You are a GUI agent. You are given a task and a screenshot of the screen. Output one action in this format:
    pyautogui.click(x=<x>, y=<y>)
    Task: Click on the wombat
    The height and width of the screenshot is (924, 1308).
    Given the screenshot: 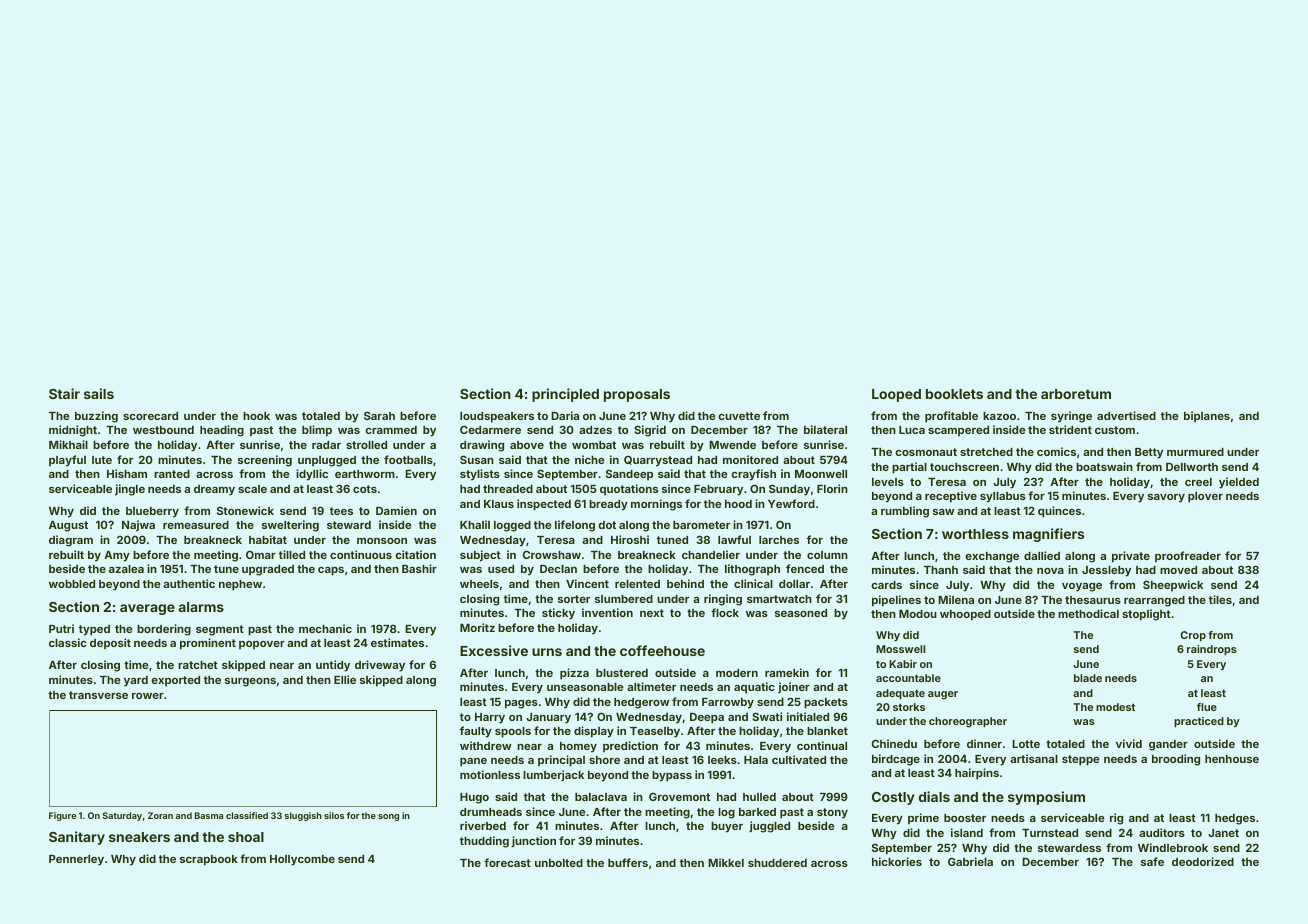 What is the action you would take?
    pyautogui.click(x=594, y=445)
